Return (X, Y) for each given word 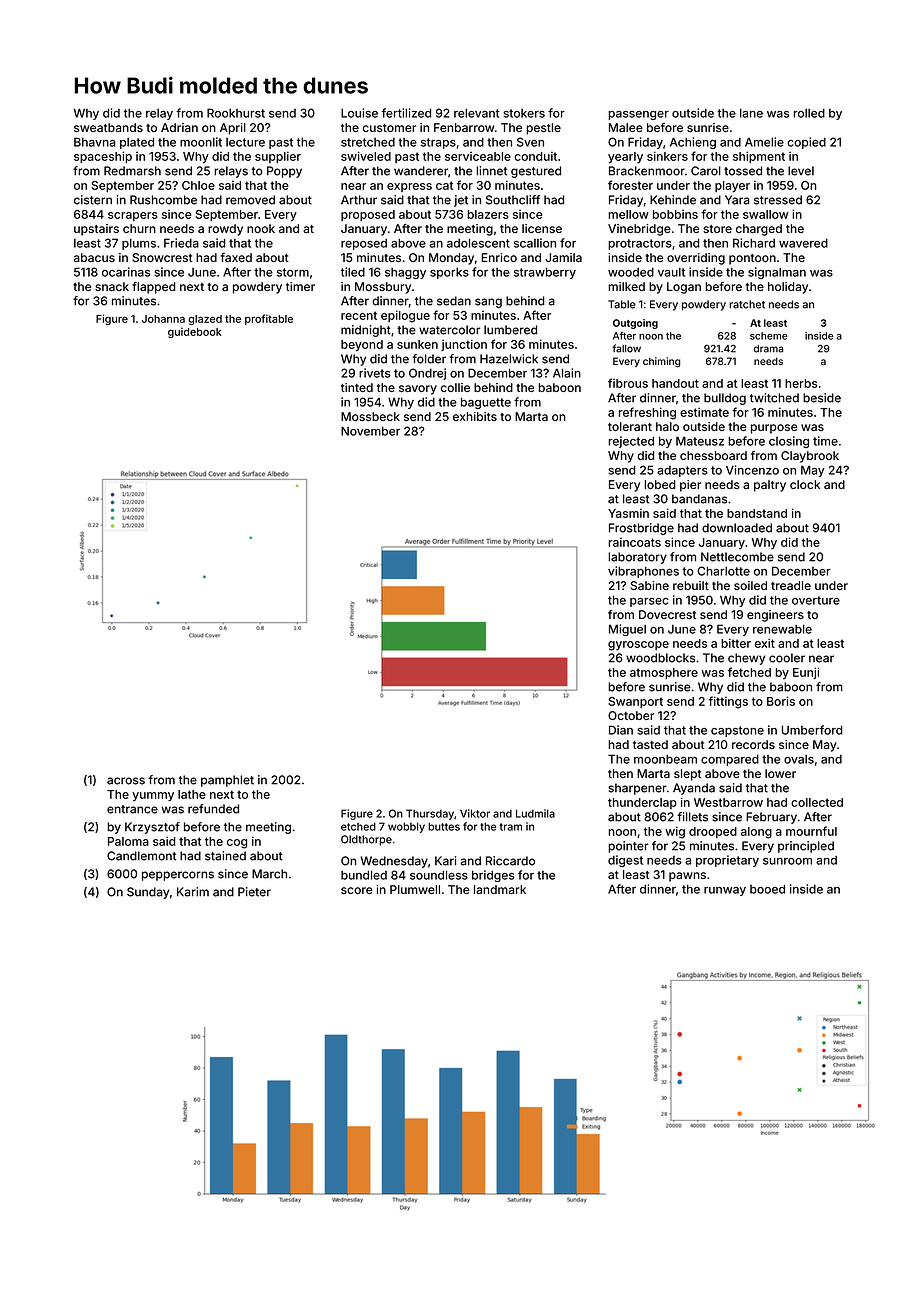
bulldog (725, 399)
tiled (353, 272)
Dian (621, 730)
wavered (803, 243)
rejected (631, 442)
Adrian (179, 127)
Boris (781, 701)
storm (293, 272)
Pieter (254, 892)
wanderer (421, 171)
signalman (777, 273)
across (126, 781)
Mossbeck (370, 416)
